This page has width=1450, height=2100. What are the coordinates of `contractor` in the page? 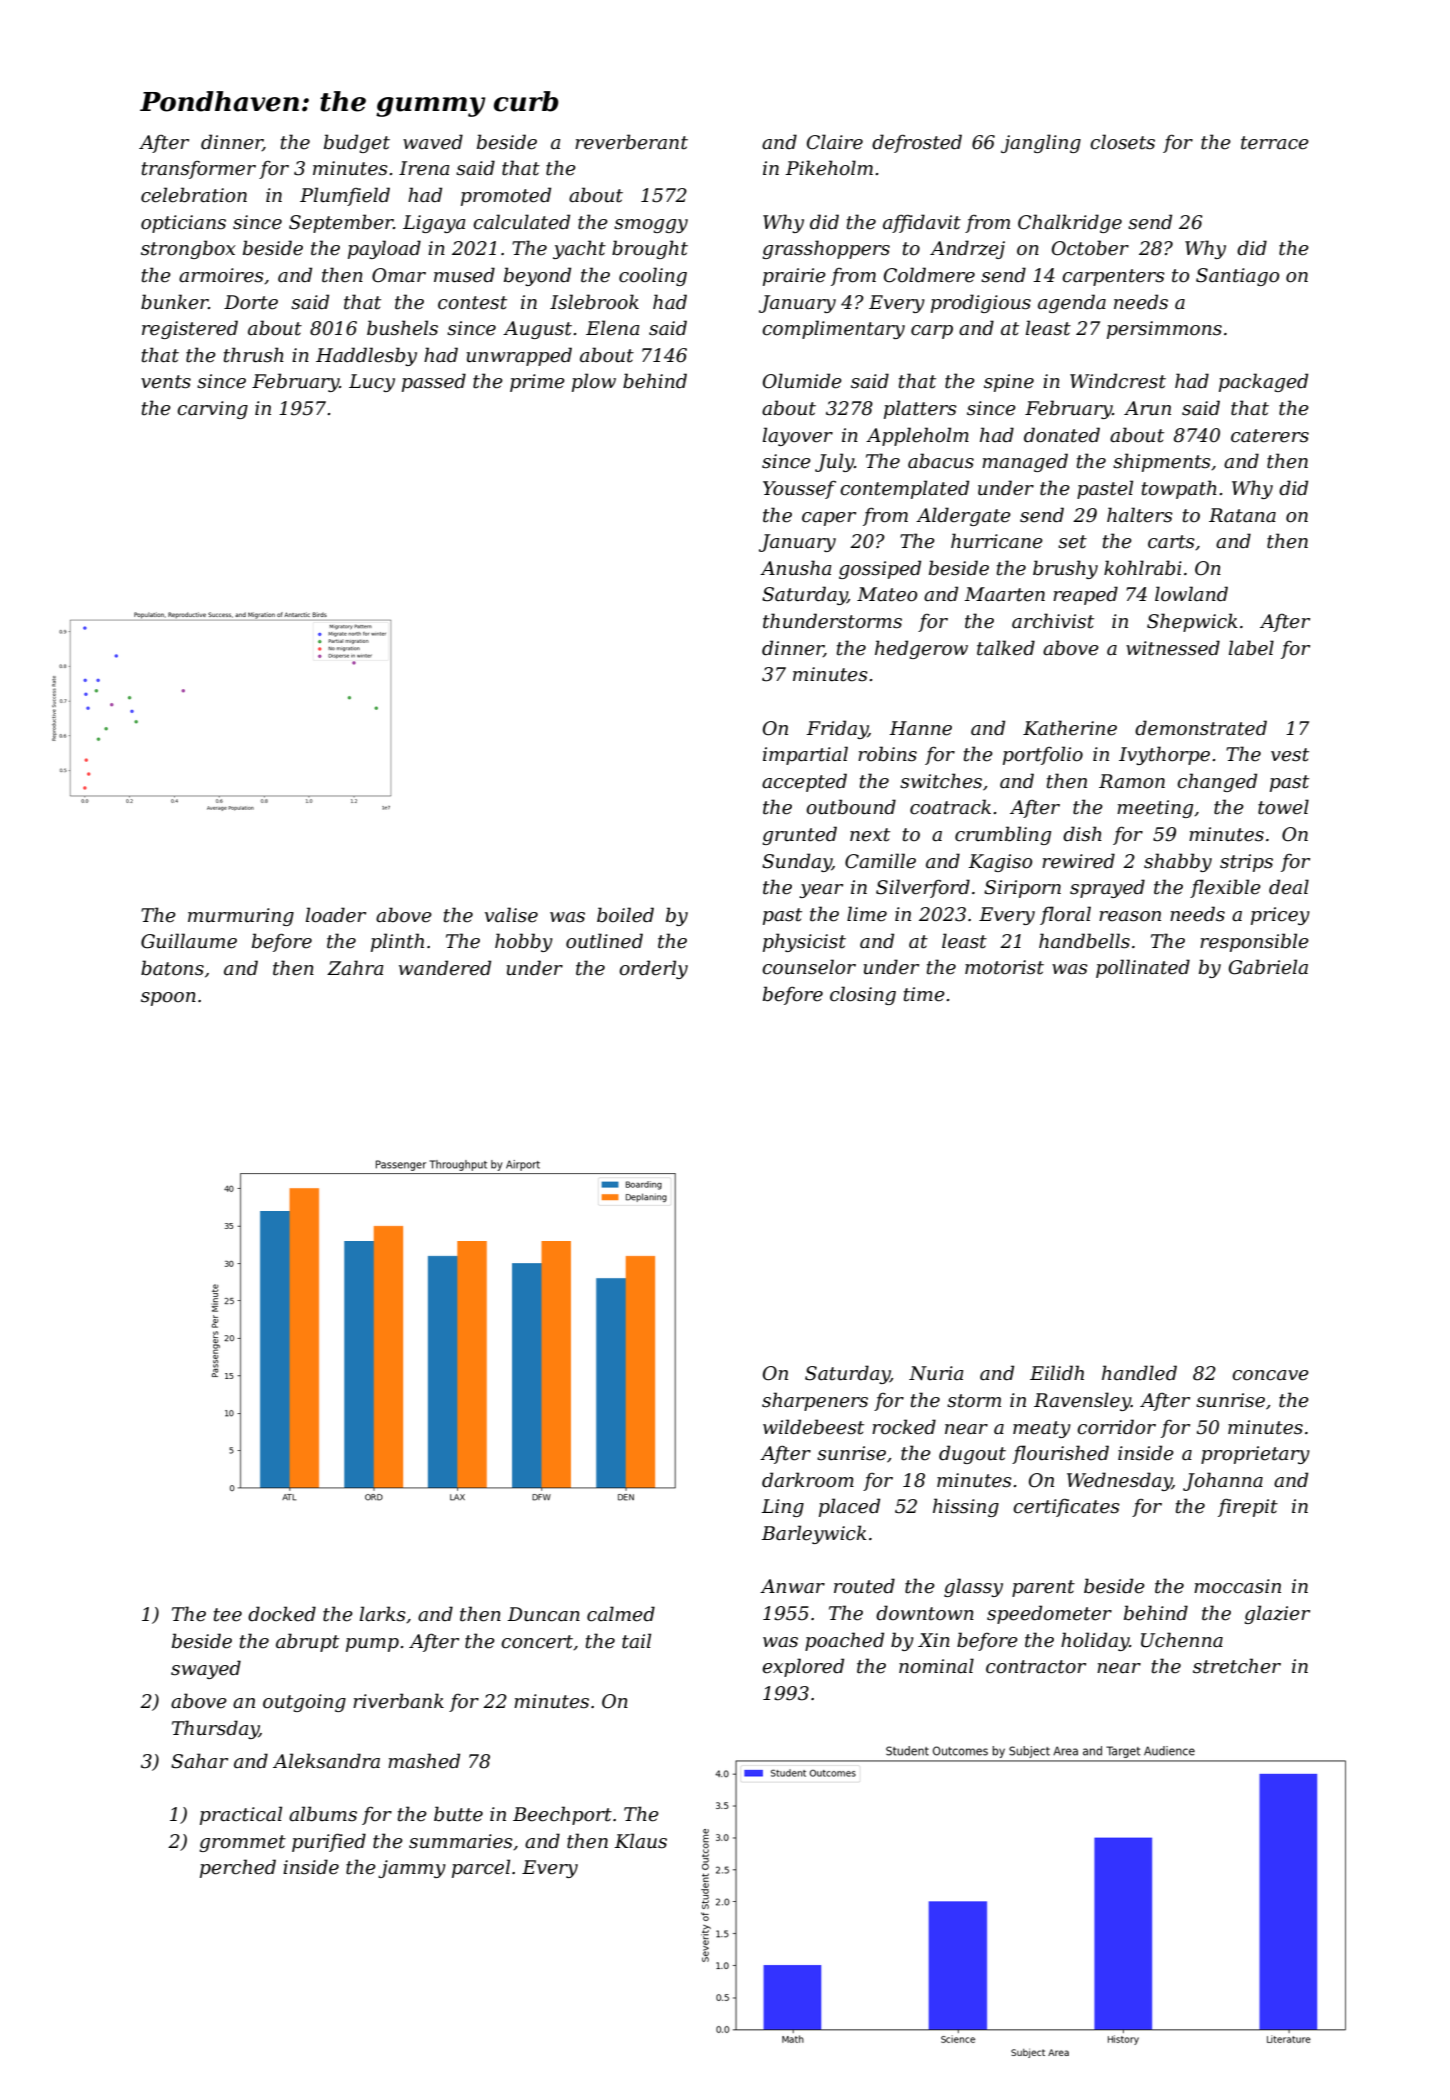 It's located at (1036, 1667).
